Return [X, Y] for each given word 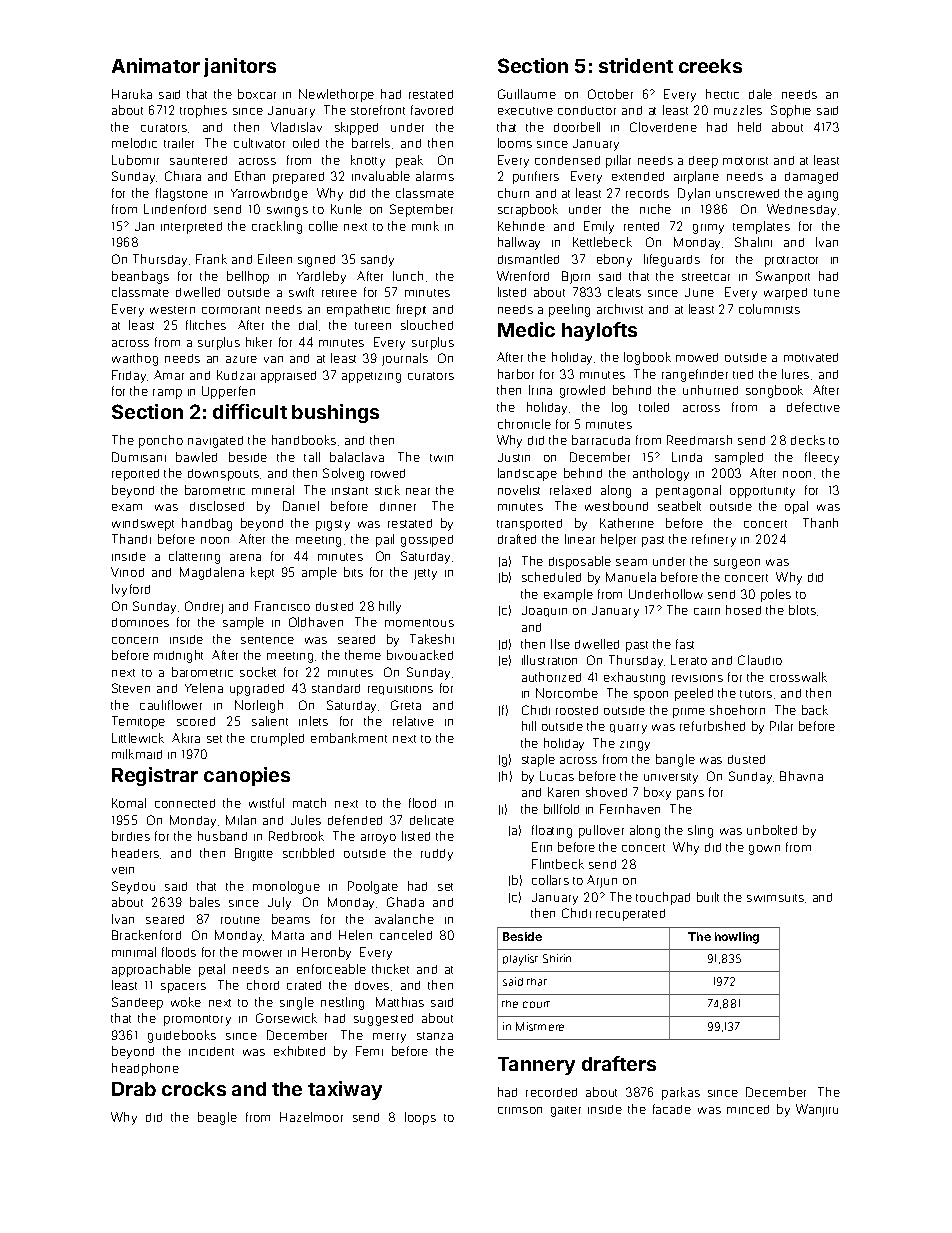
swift [301, 292]
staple [538, 760]
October [610, 94]
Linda [687, 457]
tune [827, 293]
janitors [240, 67]
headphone [145, 1069]
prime [689, 713]
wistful [266, 803]
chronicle [524, 424]
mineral [273, 490]
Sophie [791, 111]
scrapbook [528, 210]
